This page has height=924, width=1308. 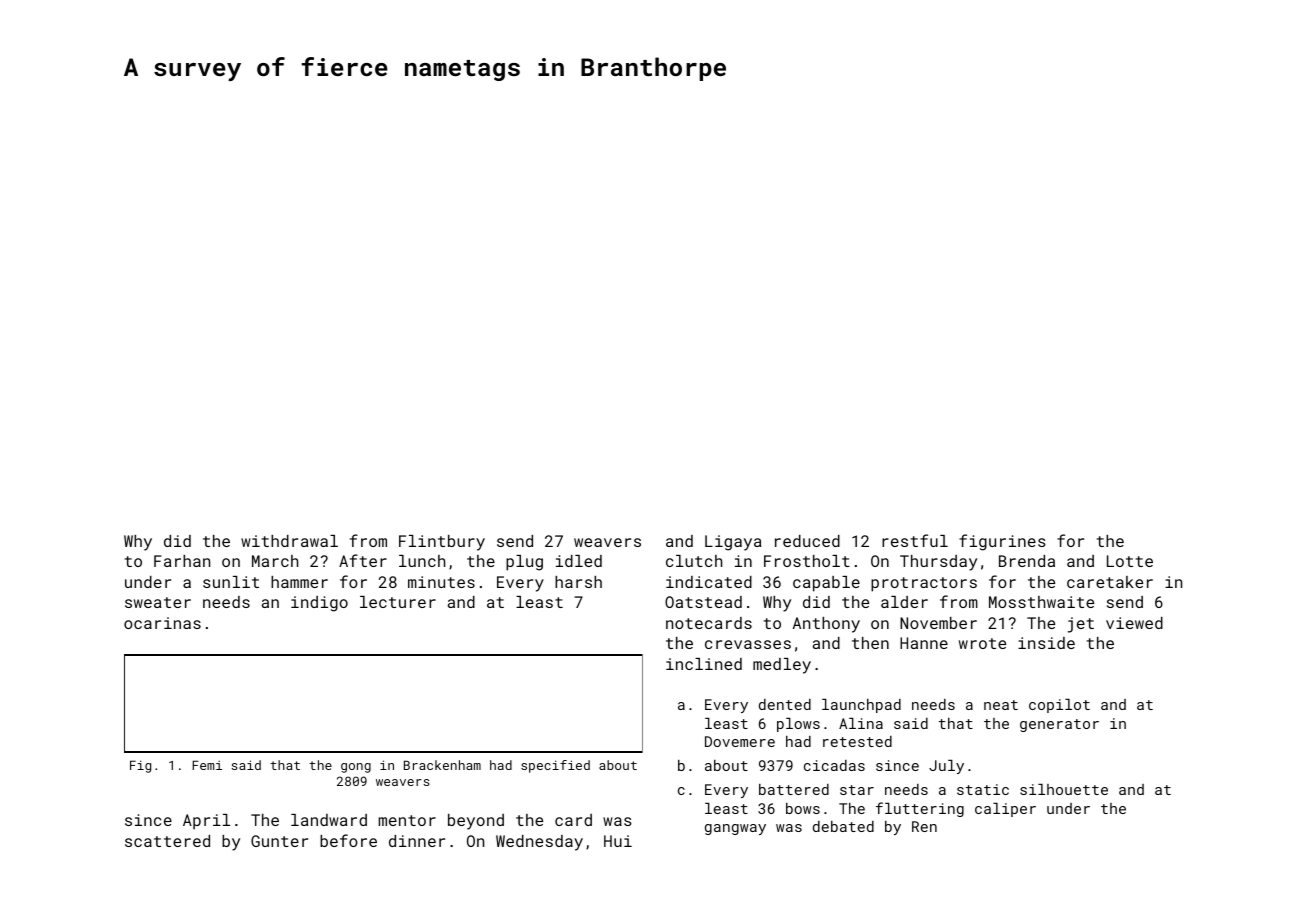 I want to click on restful, so click(x=915, y=540).
